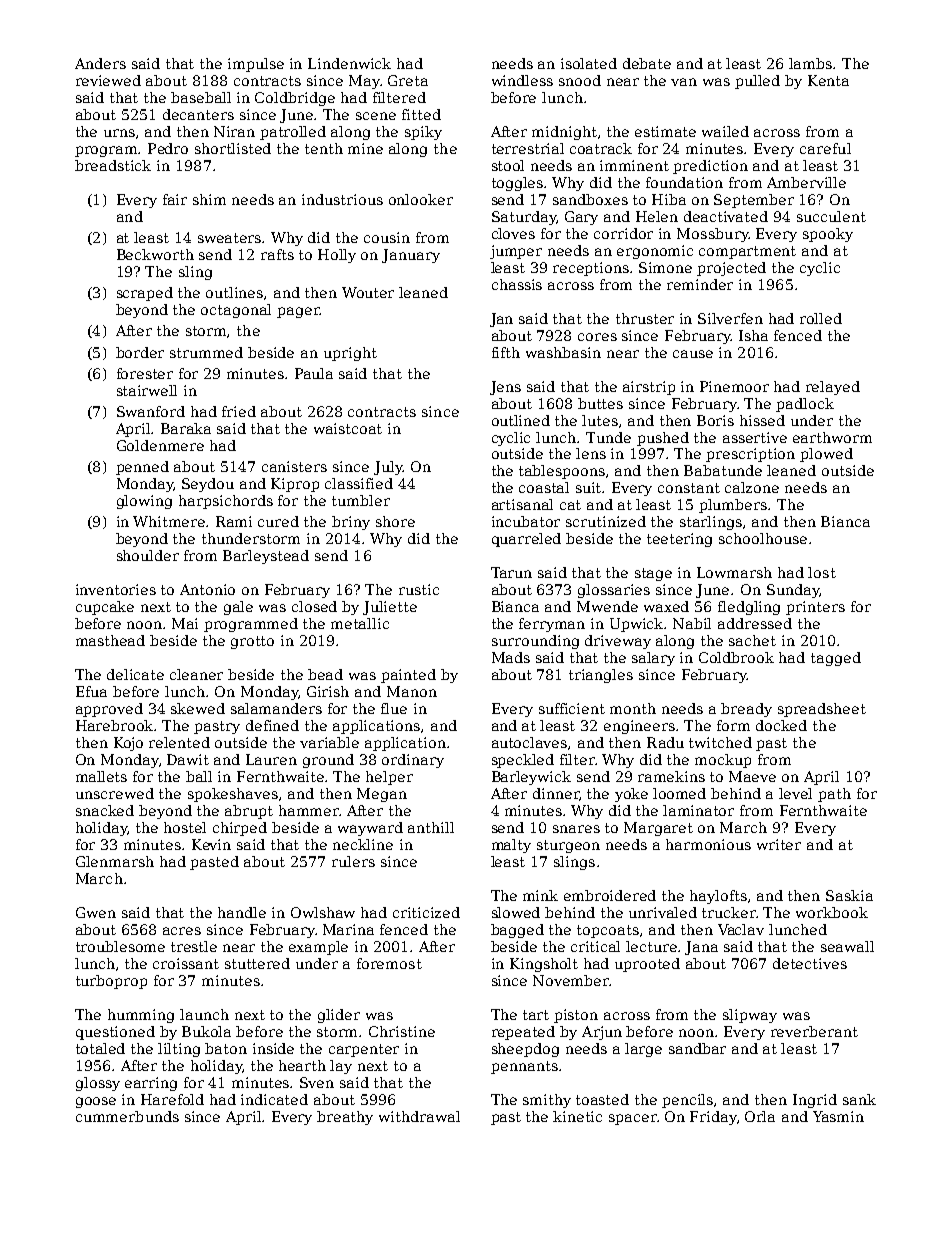 This page has width=952, height=1233. What do you see at coordinates (531, 778) in the page?
I see `Barleywick` at bounding box center [531, 778].
